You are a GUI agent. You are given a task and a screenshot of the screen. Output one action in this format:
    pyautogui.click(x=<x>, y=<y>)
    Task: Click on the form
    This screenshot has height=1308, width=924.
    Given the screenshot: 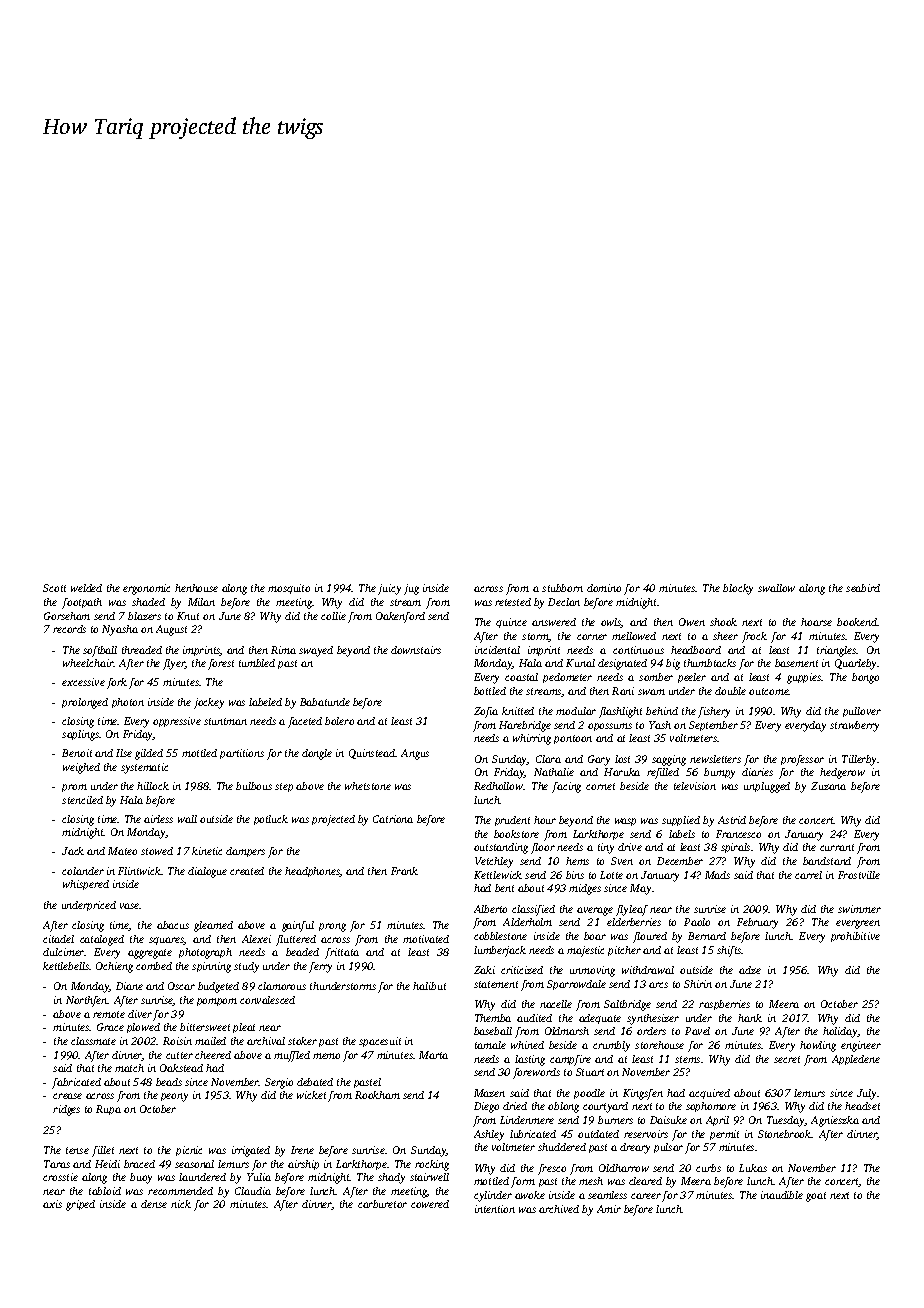 What is the action you would take?
    pyautogui.click(x=523, y=1182)
